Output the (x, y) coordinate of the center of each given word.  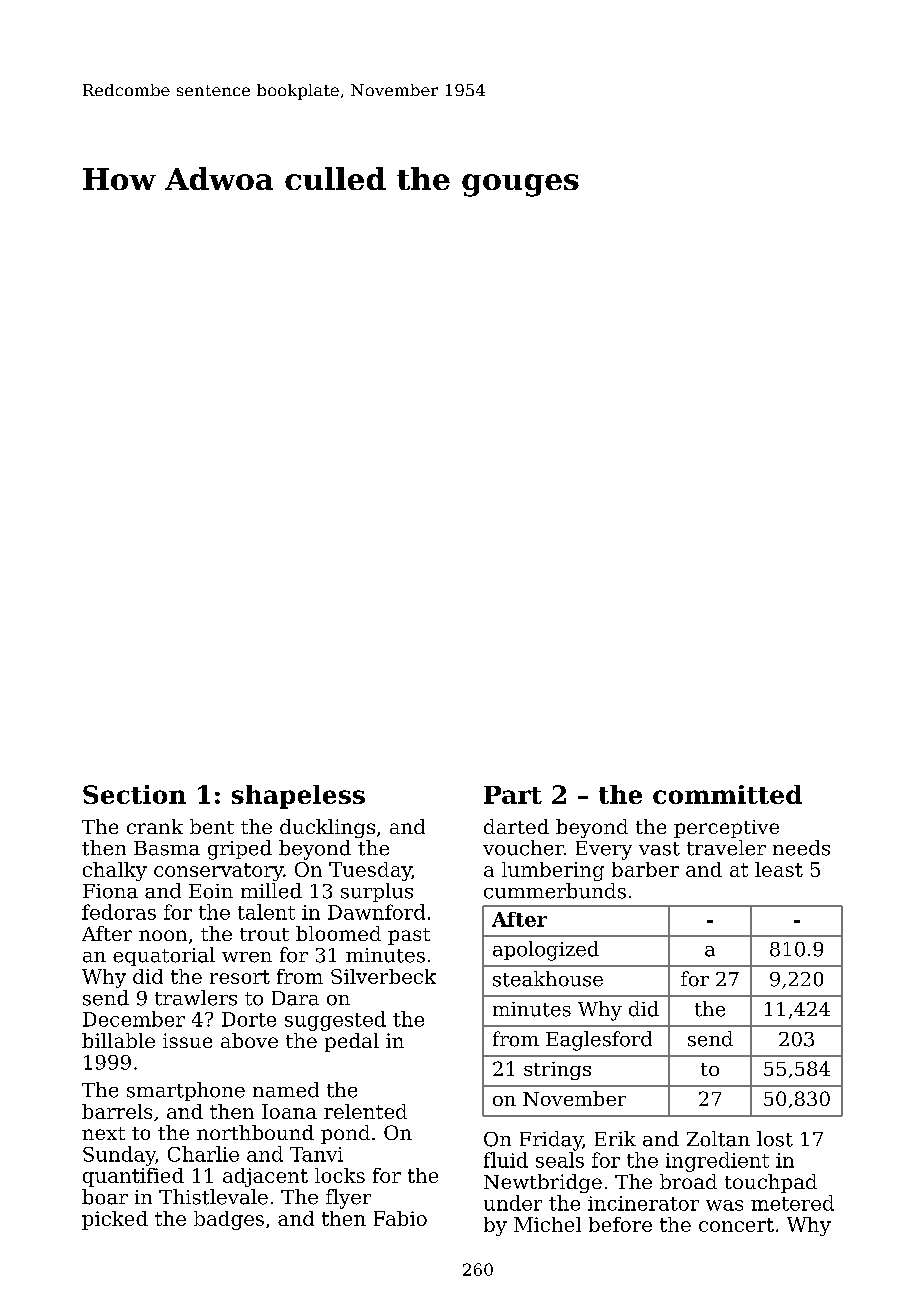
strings (557, 1071)
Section (134, 794)
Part (513, 795)
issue (187, 1040)
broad (688, 1181)
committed (727, 794)
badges (229, 1220)
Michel (547, 1224)
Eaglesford (599, 1041)
